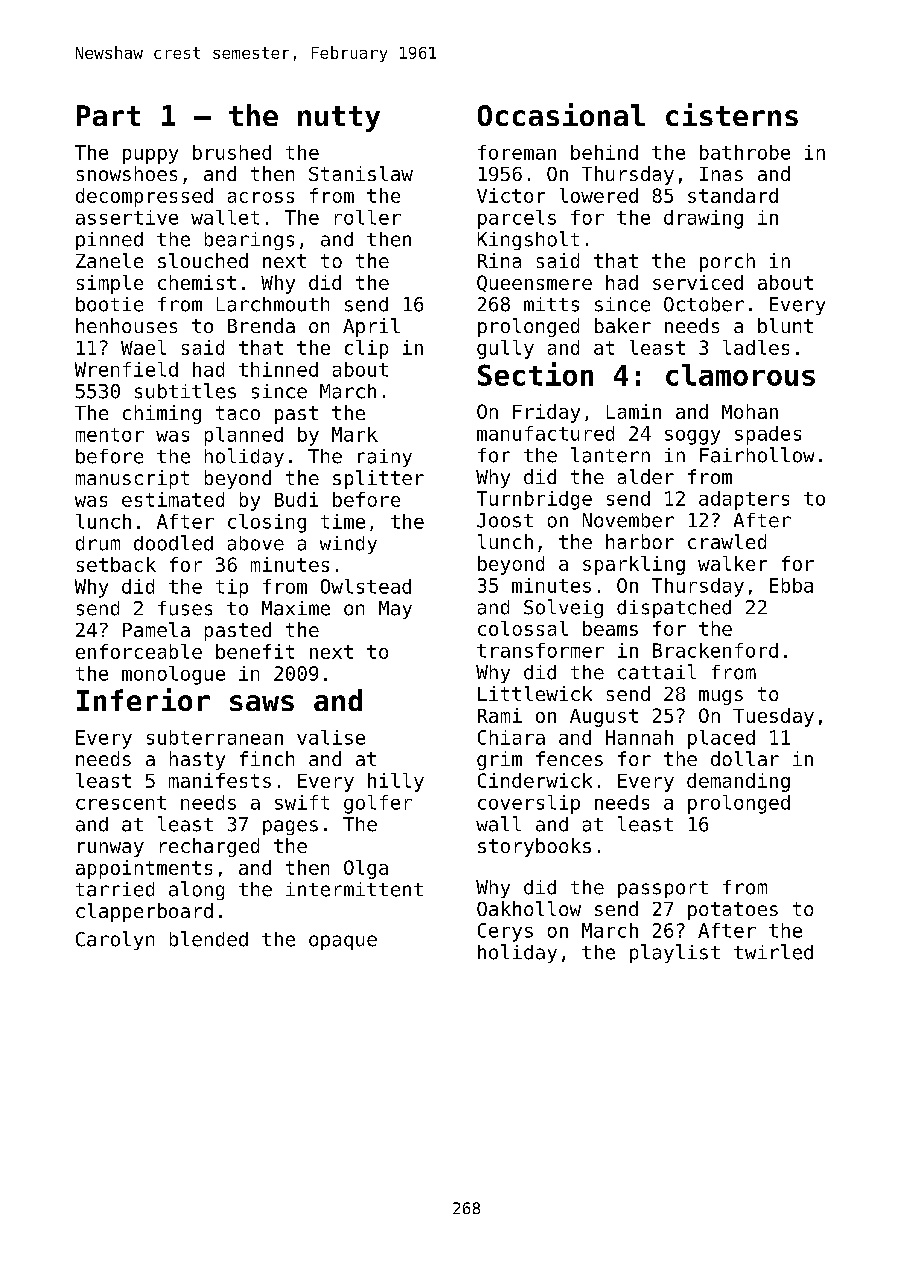 This screenshot has height=1282, width=904. Describe the element at coordinates (505, 932) in the screenshot. I see `Cerys` at that location.
